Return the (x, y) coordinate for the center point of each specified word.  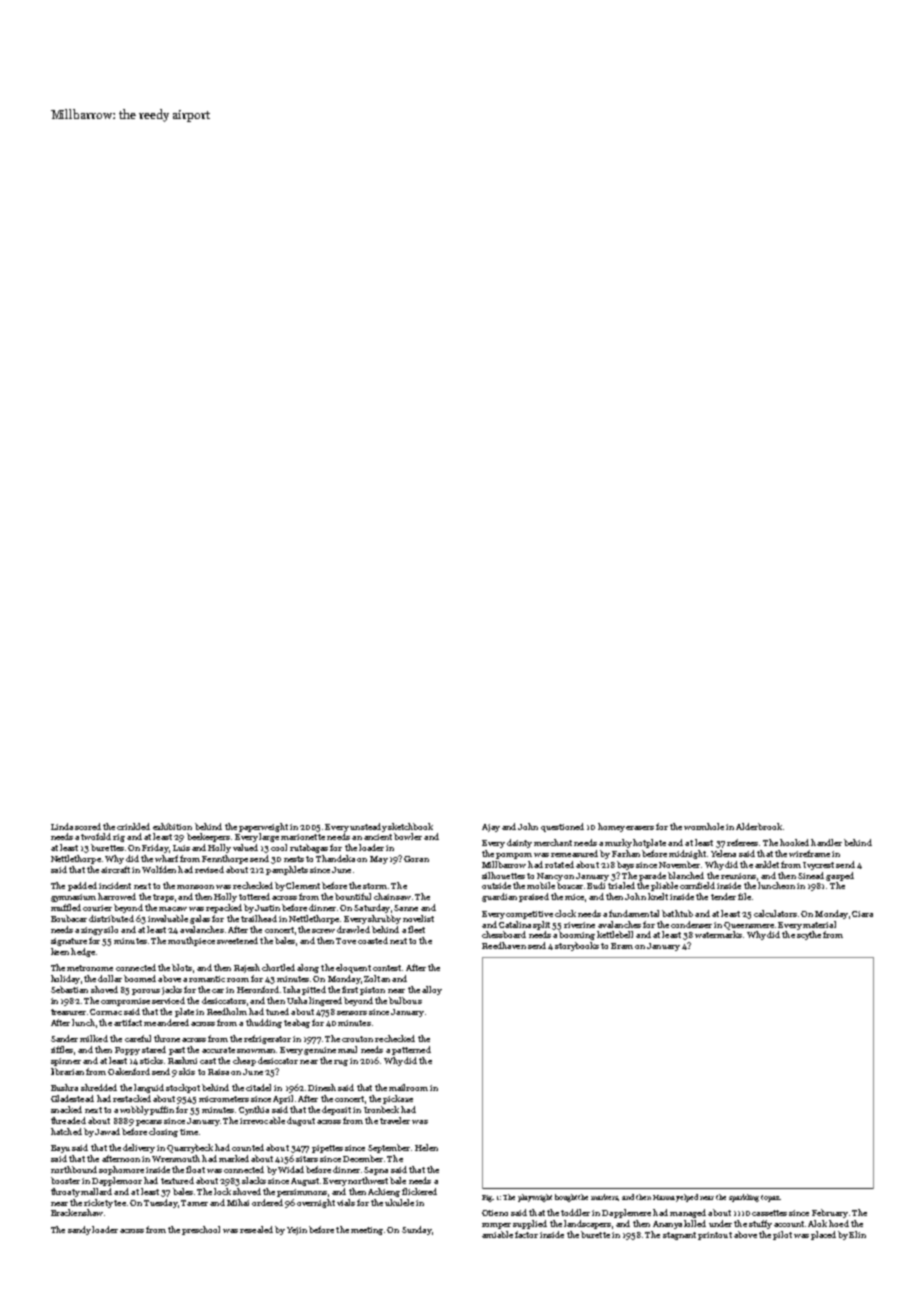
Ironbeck (381, 1109)
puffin (162, 1110)
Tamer (194, 1203)
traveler (395, 1120)
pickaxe (398, 1099)
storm (375, 886)
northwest (368, 1180)
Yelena (723, 853)
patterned (411, 1050)
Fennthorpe (225, 859)
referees (742, 842)
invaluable (168, 918)
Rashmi (182, 1060)
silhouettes (503, 875)
